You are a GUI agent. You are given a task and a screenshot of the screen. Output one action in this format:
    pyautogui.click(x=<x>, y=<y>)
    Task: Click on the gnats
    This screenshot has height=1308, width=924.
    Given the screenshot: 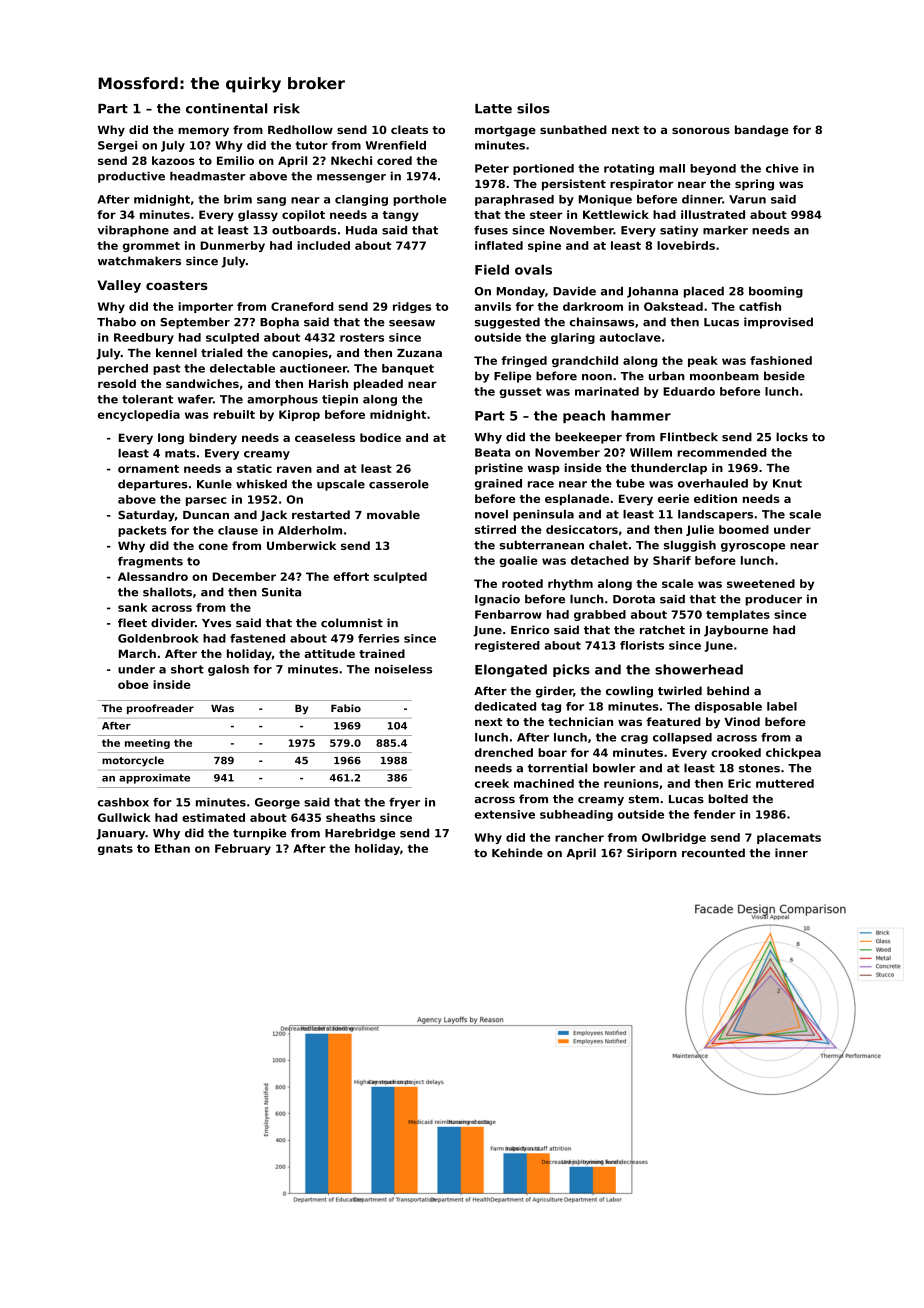 What is the action you would take?
    pyautogui.click(x=115, y=850)
